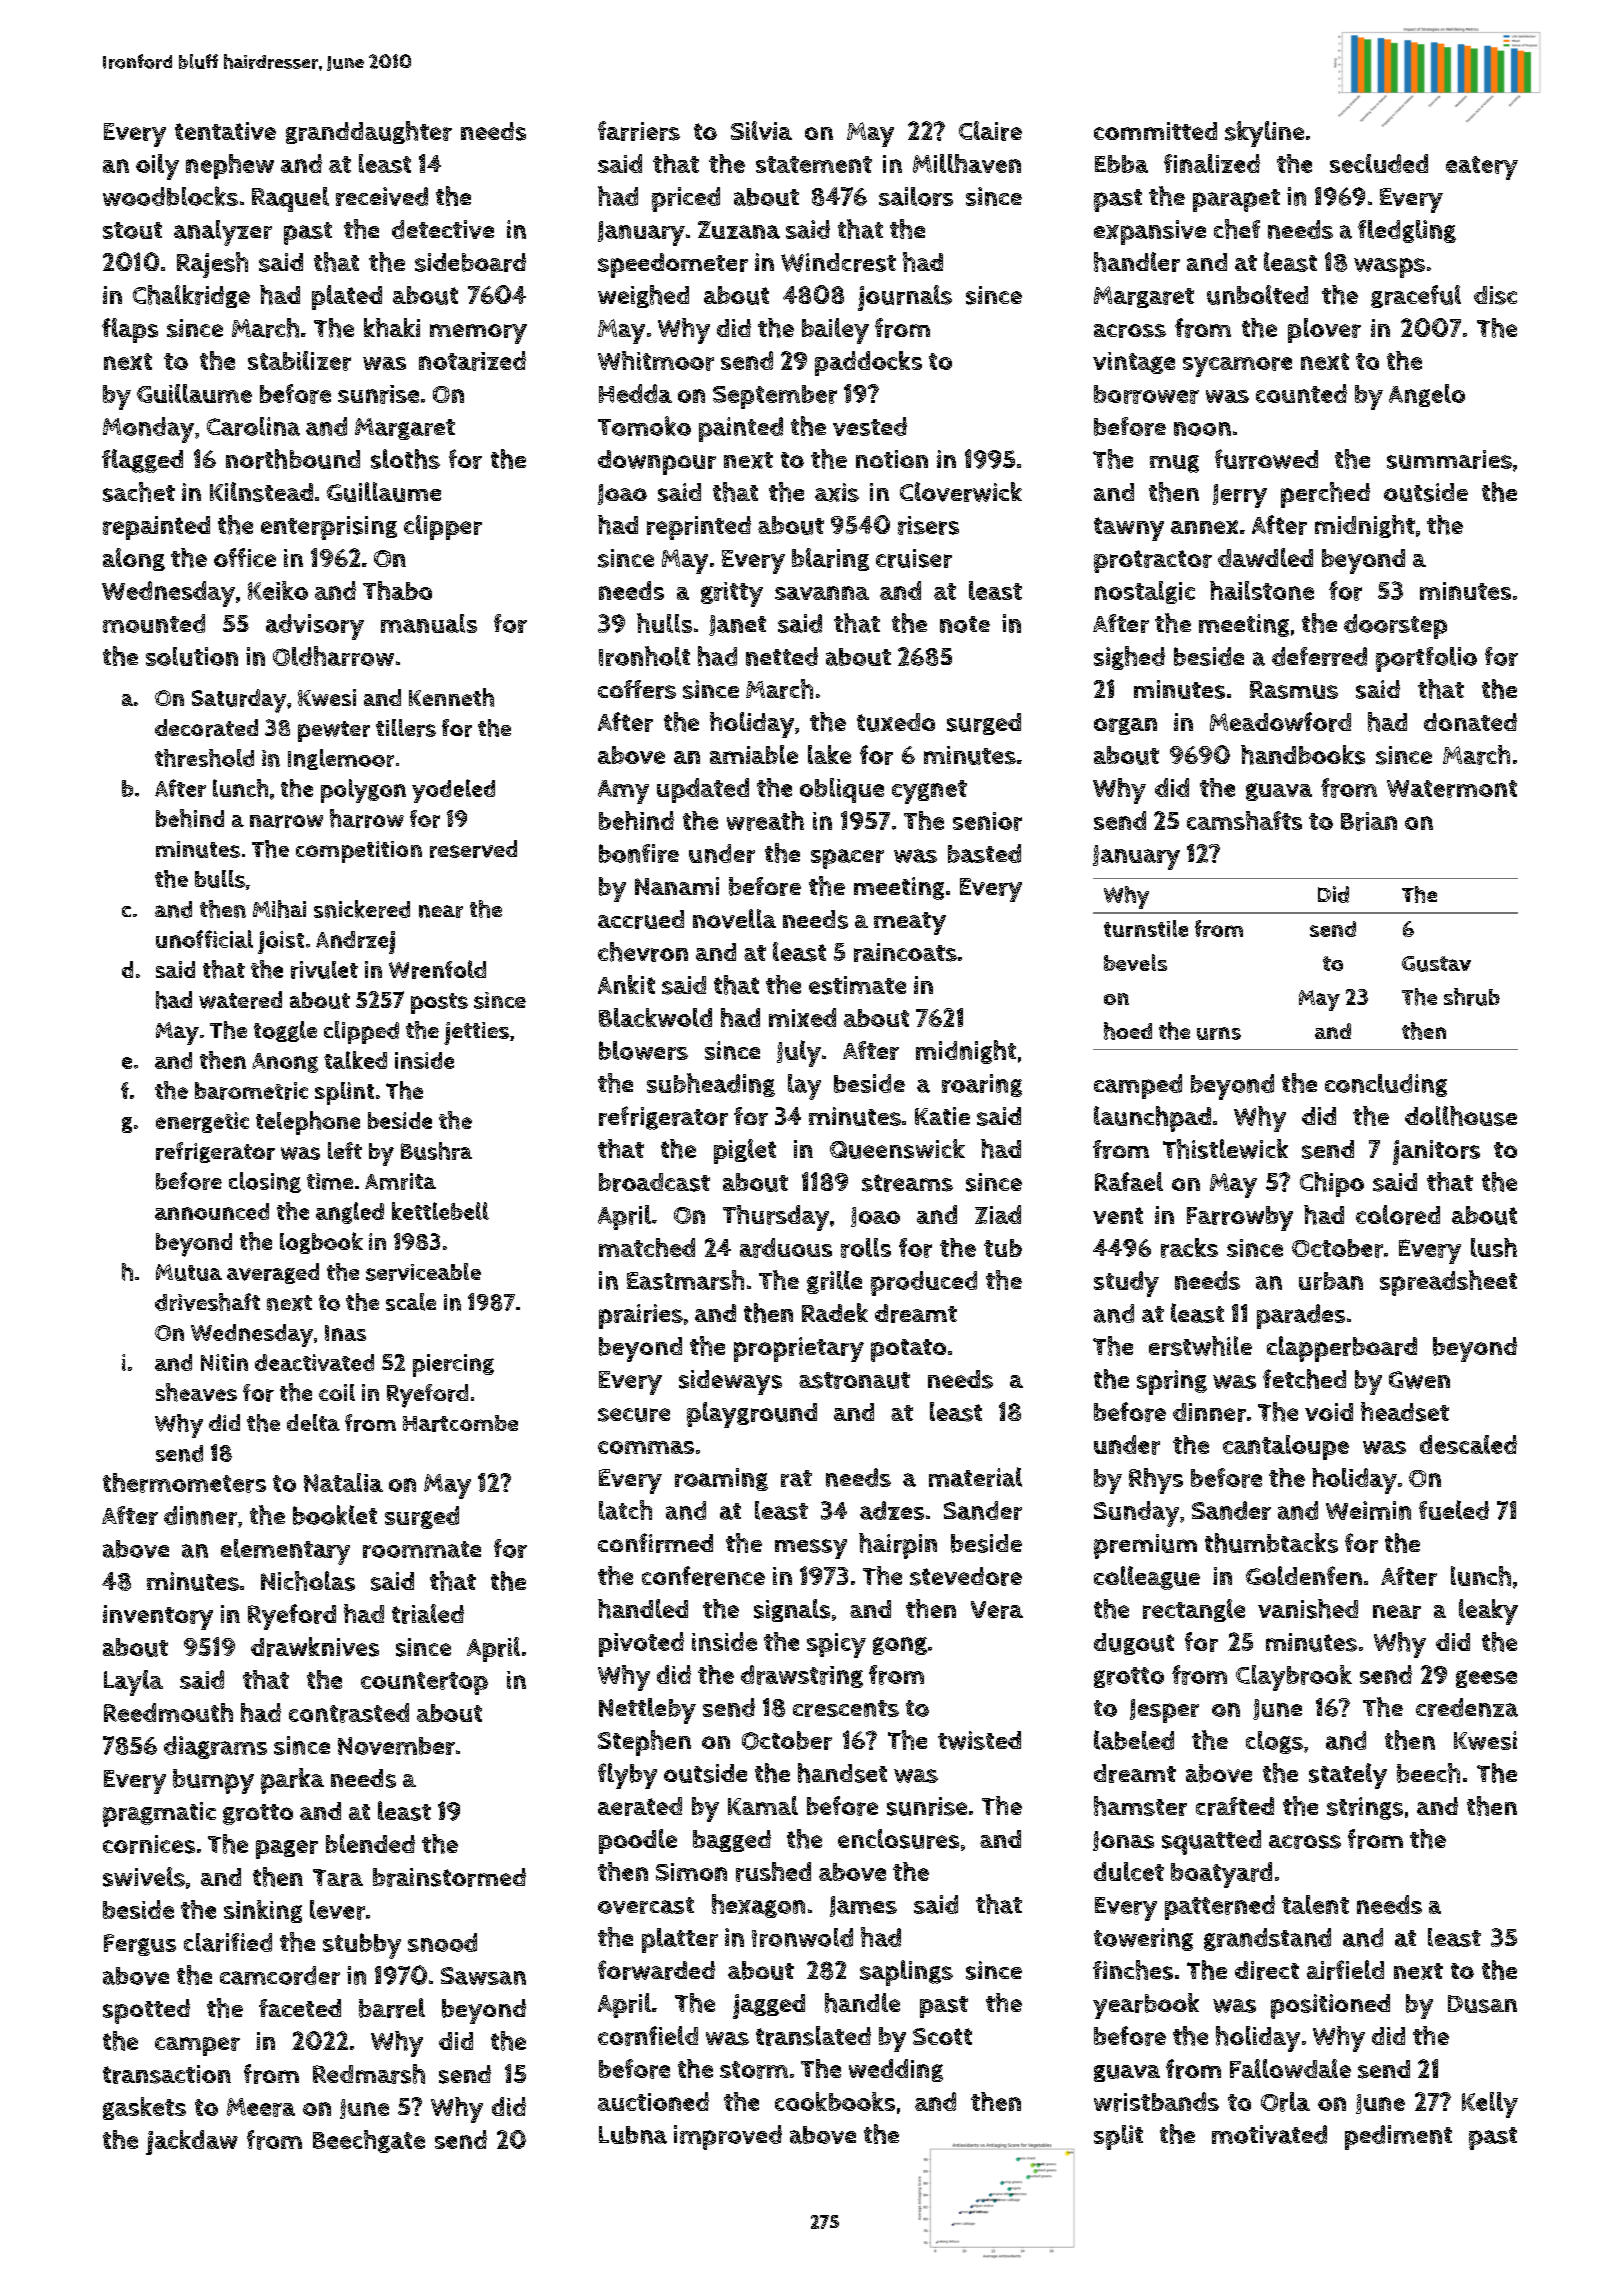 Image resolution: width=1620 pixels, height=2292 pixels. What do you see at coordinates (657, 462) in the document?
I see `downpour` at bounding box center [657, 462].
